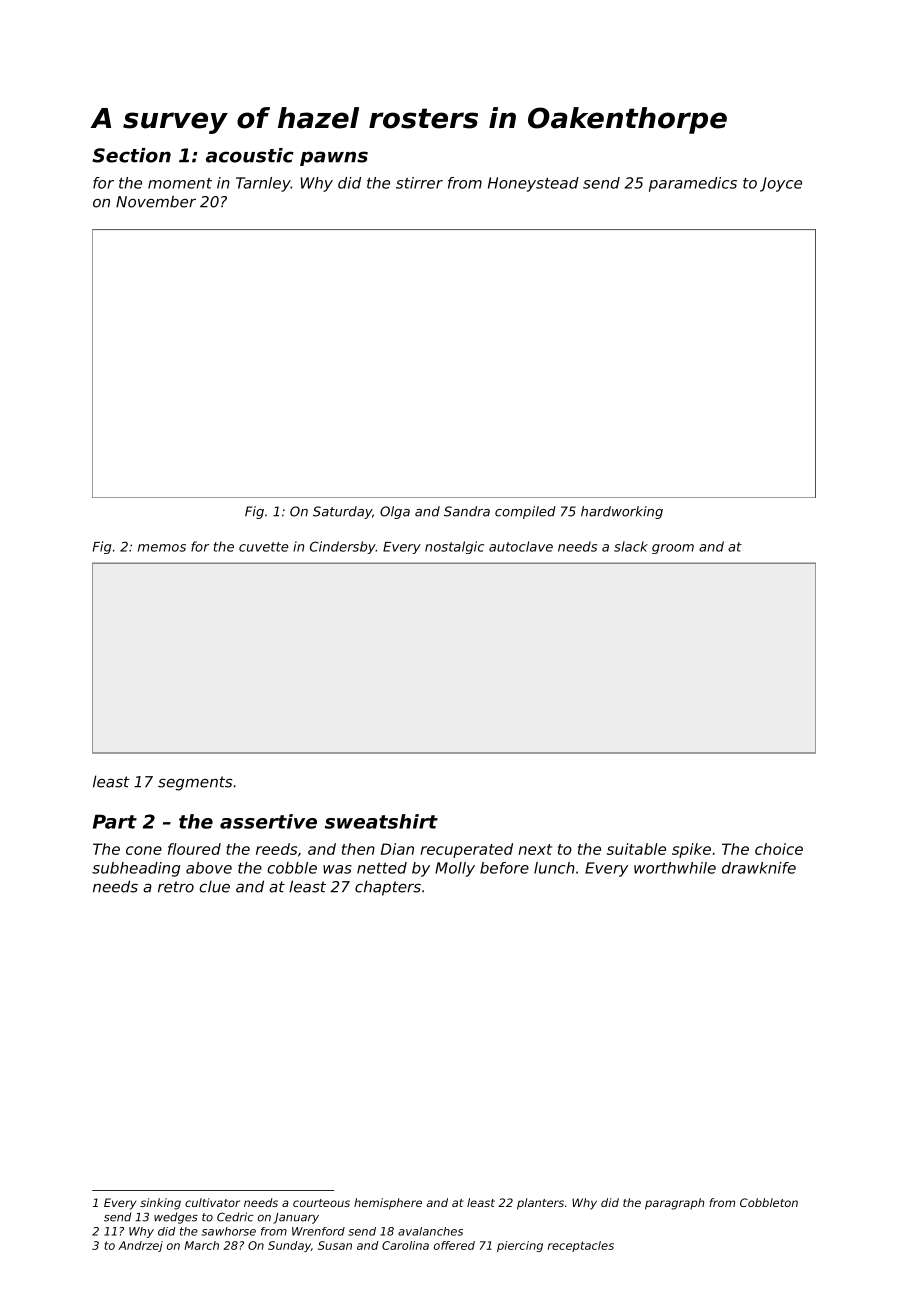 The width and height of the screenshot is (908, 1316). What do you see at coordinates (289, 1246) in the screenshot?
I see `Sunday` at bounding box center [289, 1246].
